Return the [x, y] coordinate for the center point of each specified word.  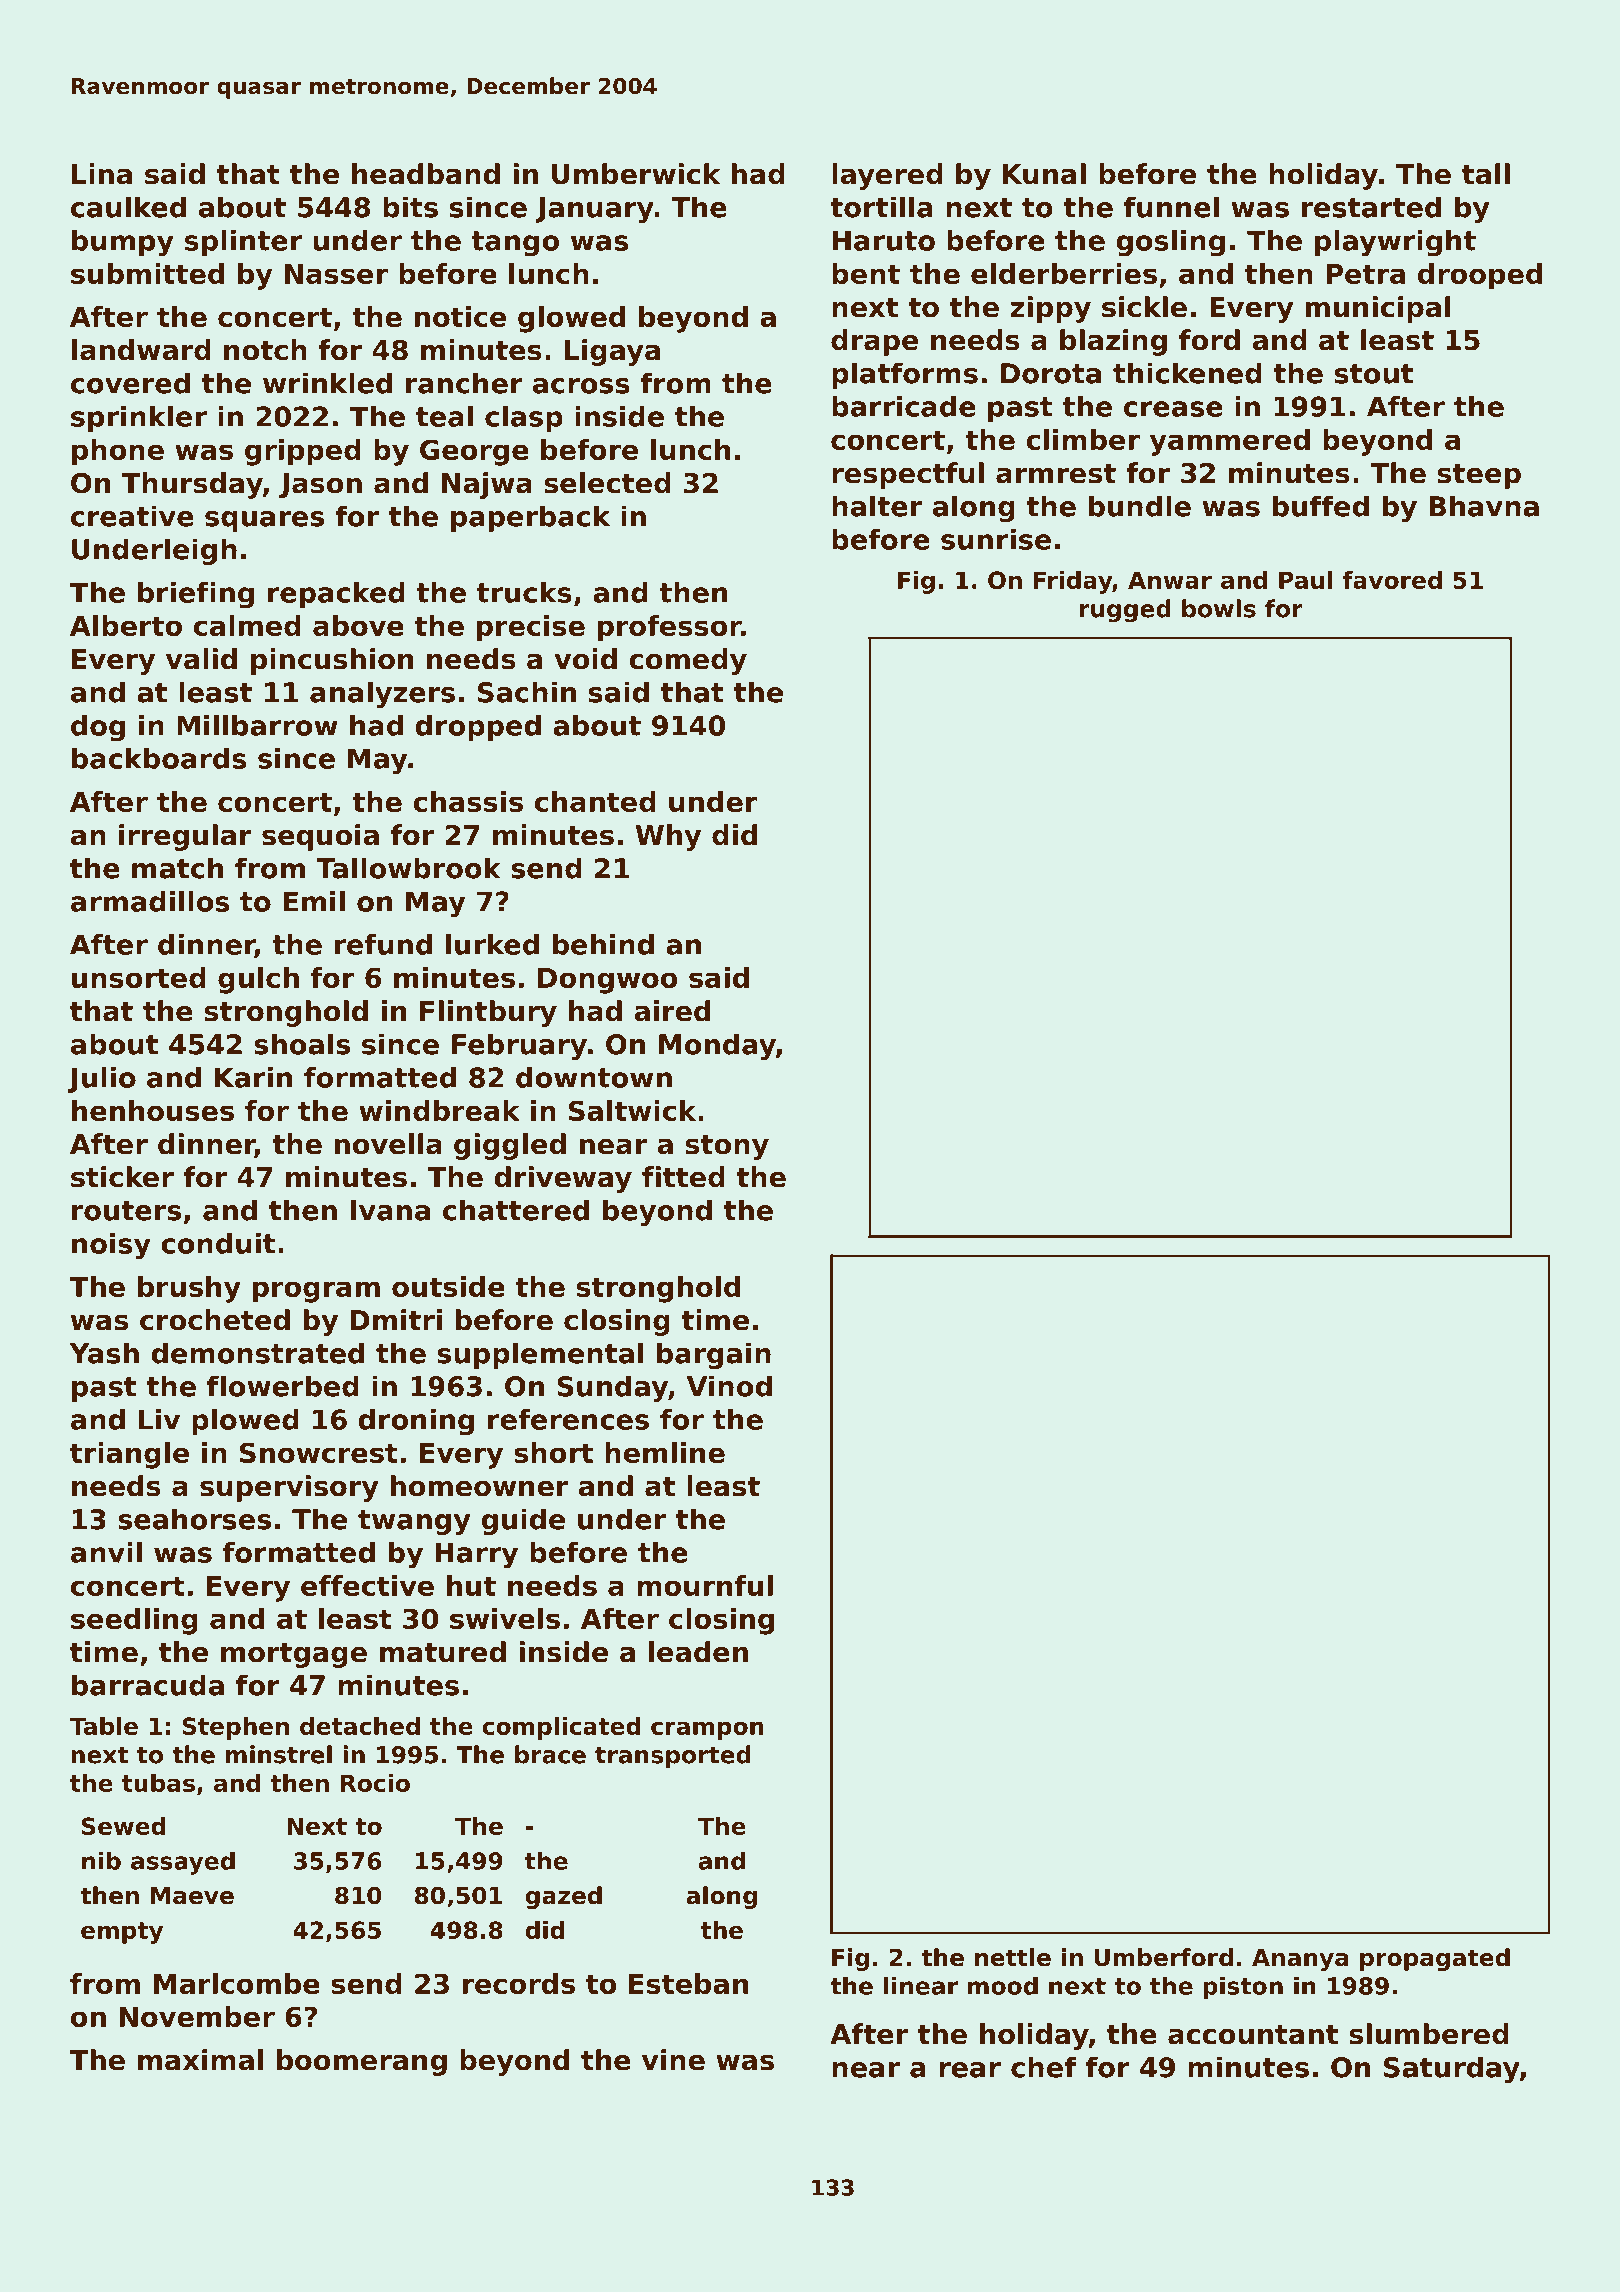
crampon [707, 1730]
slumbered [1429, 2034]
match [178, 868]
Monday [717, 1046]
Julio [102, 1080]
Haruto [883, 240]
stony [727, 1147]
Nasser [336, 274]
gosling [1170, 243]
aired [672, 1011]
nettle [1013, 1957]
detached [360, 1726]
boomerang [362, 2062]
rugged [1125, 611]
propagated [1435, 1959]
